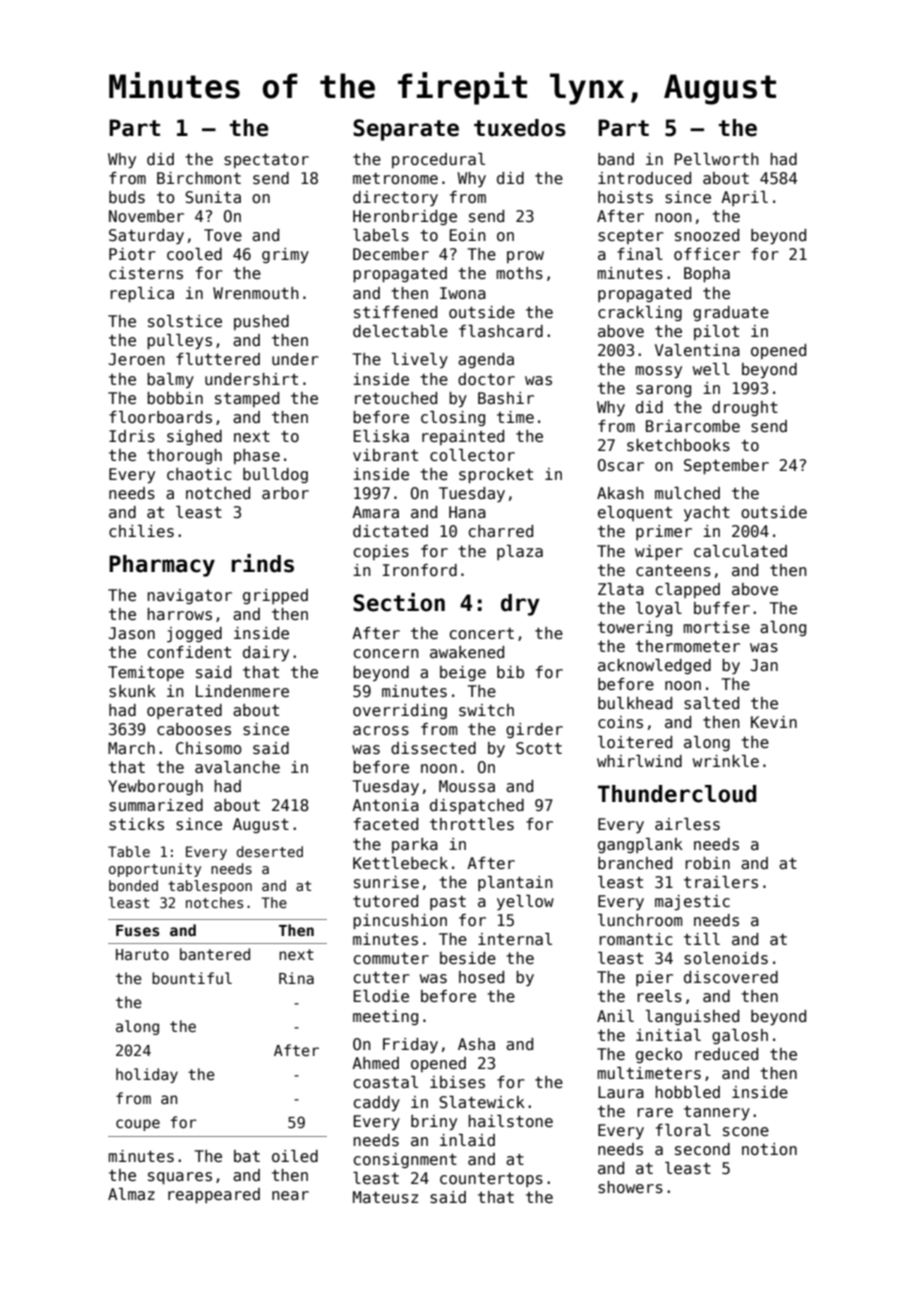  Describe the element at coordinates (453, 418) in the document. I see `closing` at that location.
